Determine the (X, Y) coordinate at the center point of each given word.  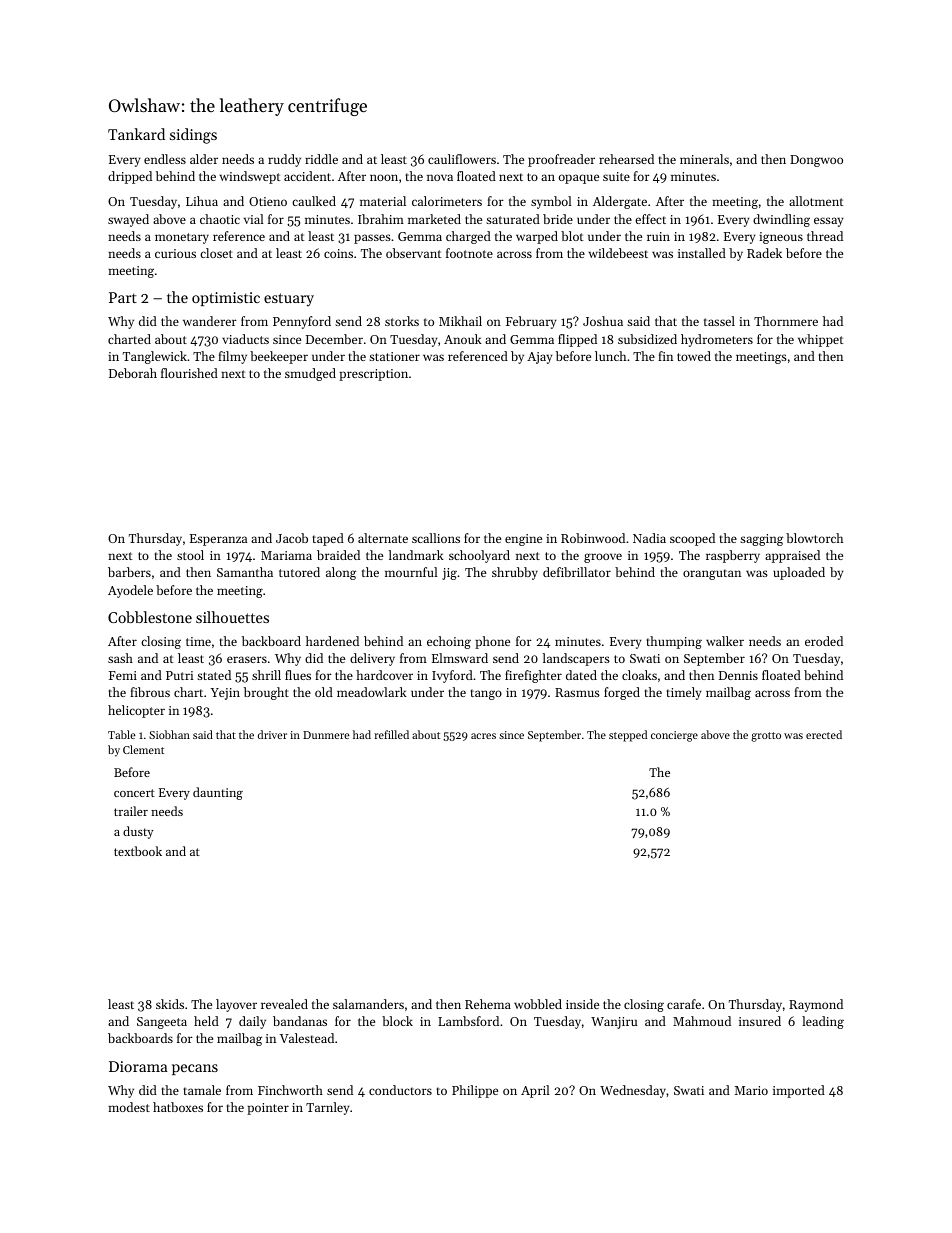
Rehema (488, 1004)
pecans (195, 1069)
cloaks (639, 675)
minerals (704, 159)
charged (468, 237)
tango (486, 694)
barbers (129, 572)
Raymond (816, 1005)
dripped (130, 177)
